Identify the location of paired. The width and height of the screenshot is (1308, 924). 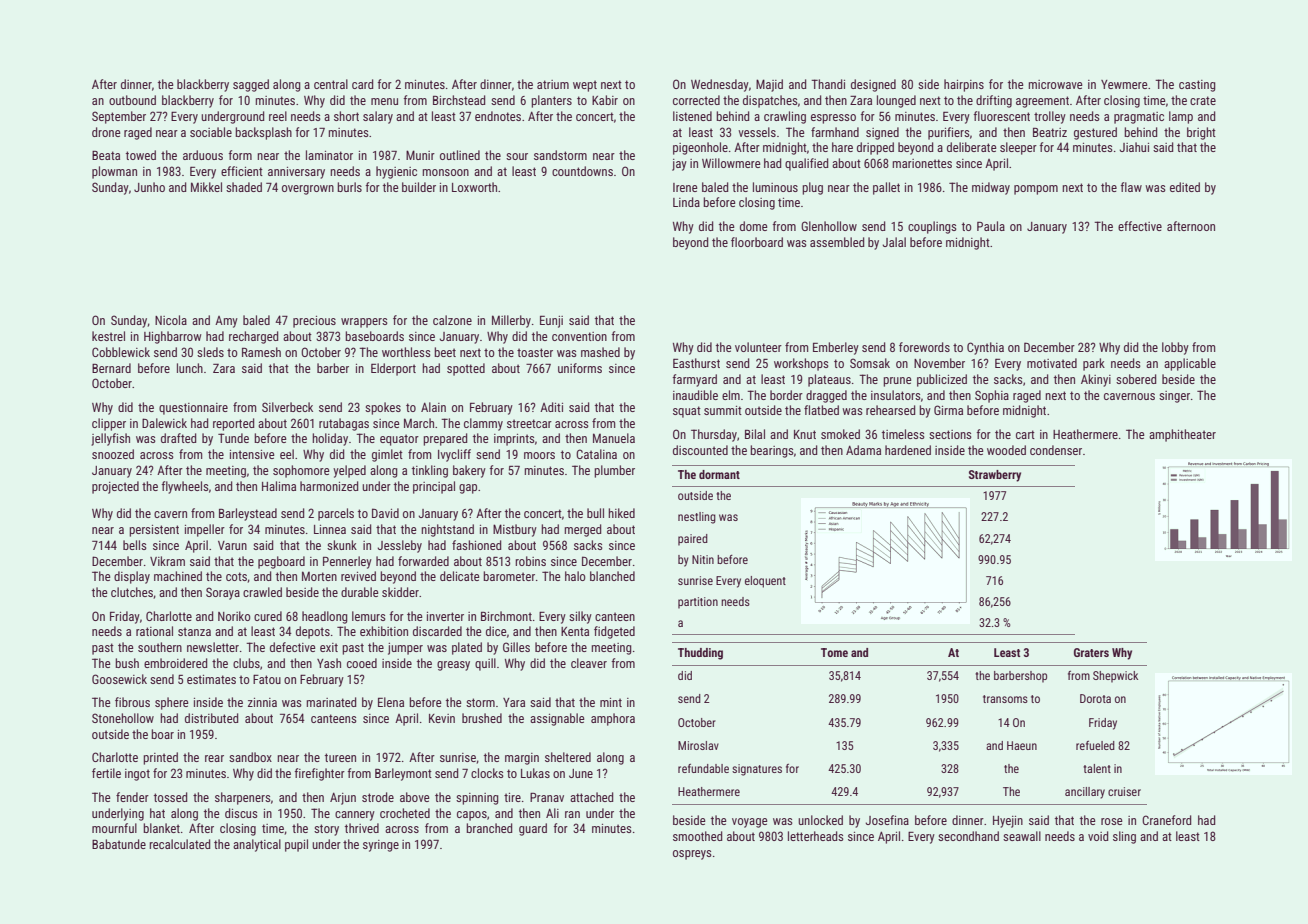
(693, 540).
